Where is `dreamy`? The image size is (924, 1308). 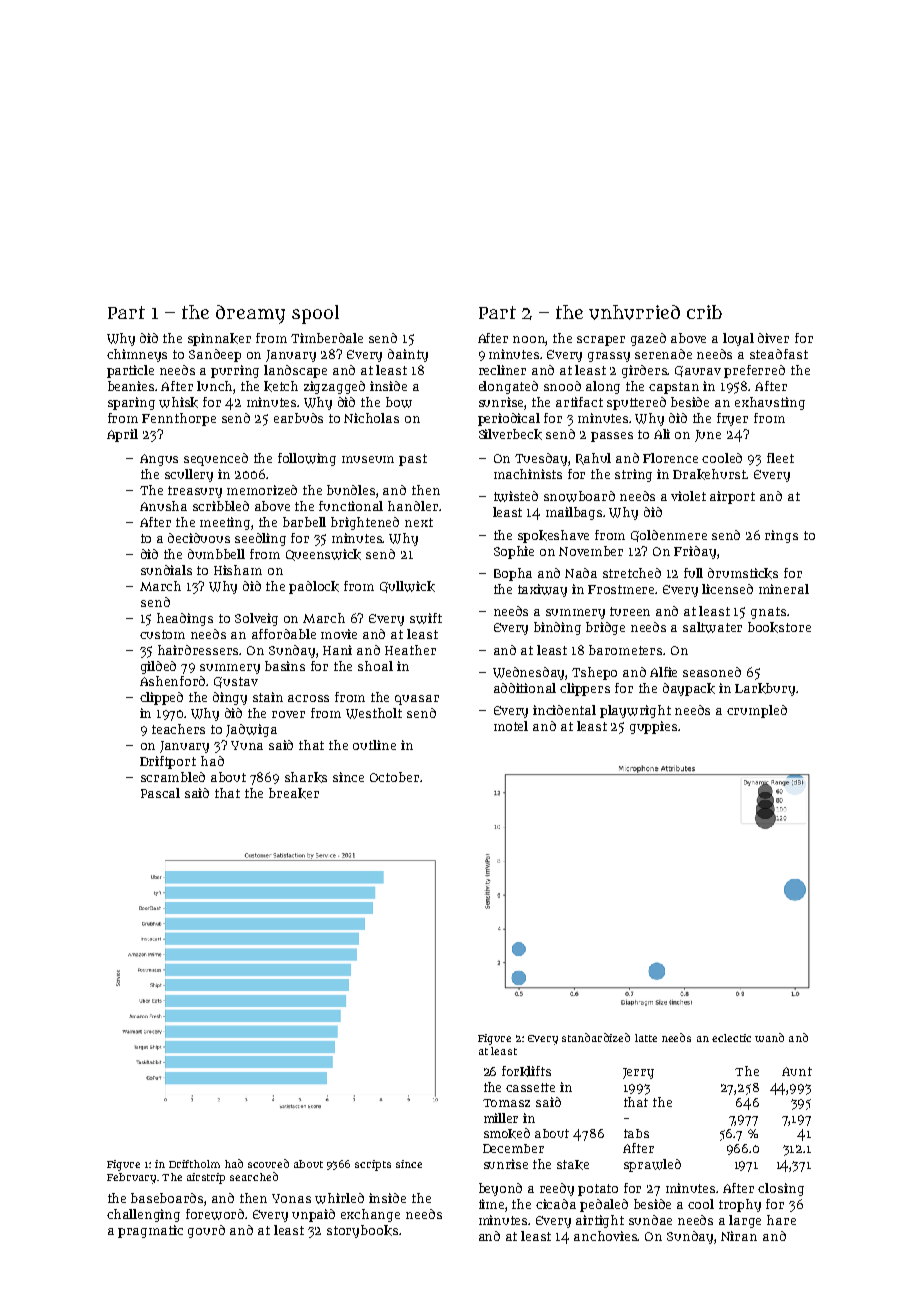 dreamy is located at coordinates (250, 314).
